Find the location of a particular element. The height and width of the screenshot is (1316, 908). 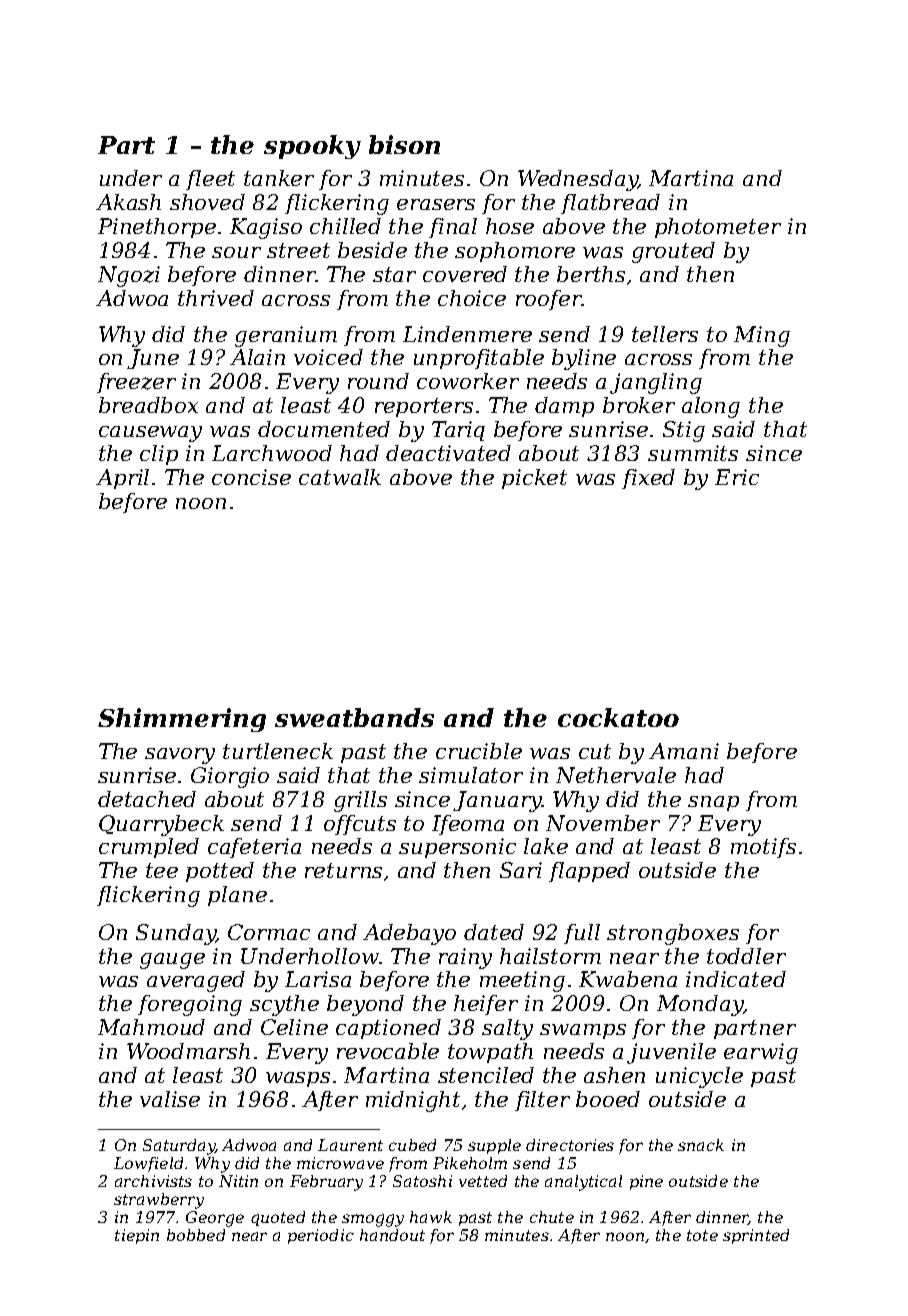

Wednesday is located at coordinates (578, 180).
